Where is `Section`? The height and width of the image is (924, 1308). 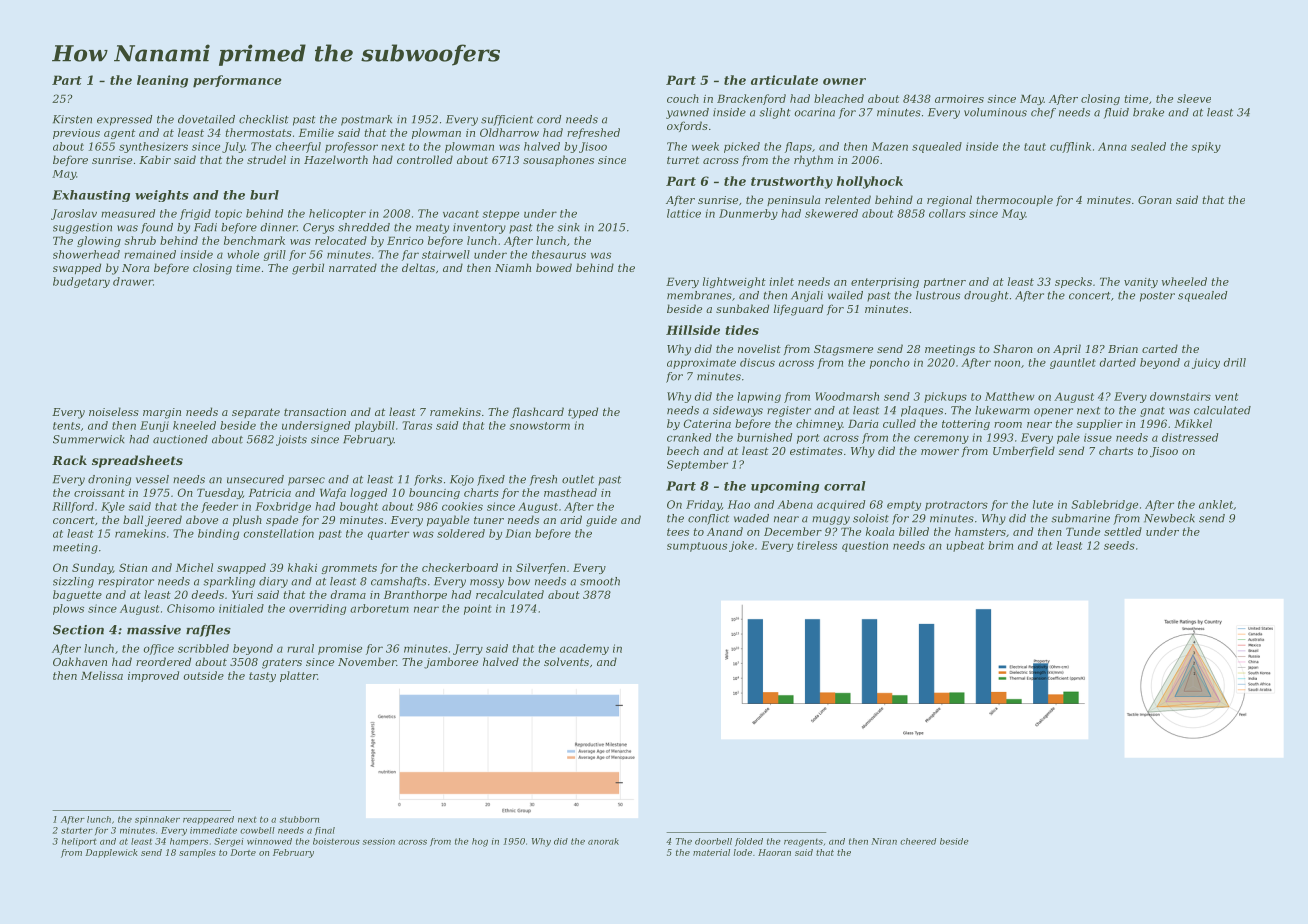 Section is located at coordinates (78, 630).
